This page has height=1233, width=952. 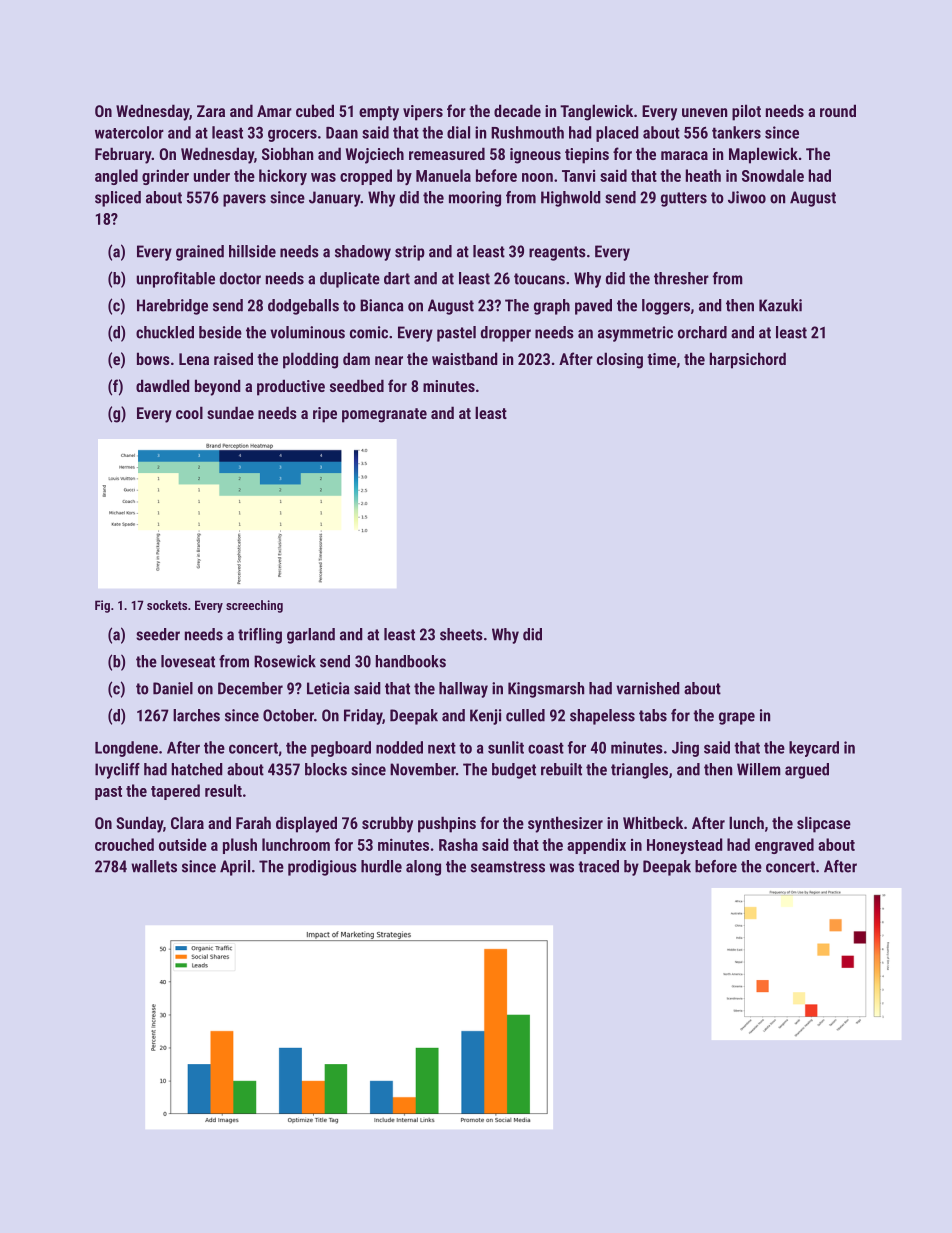 What do you see at coordinates (172, 307) in the page?
I see `Harebridge` at bounding box center [172, 307].
